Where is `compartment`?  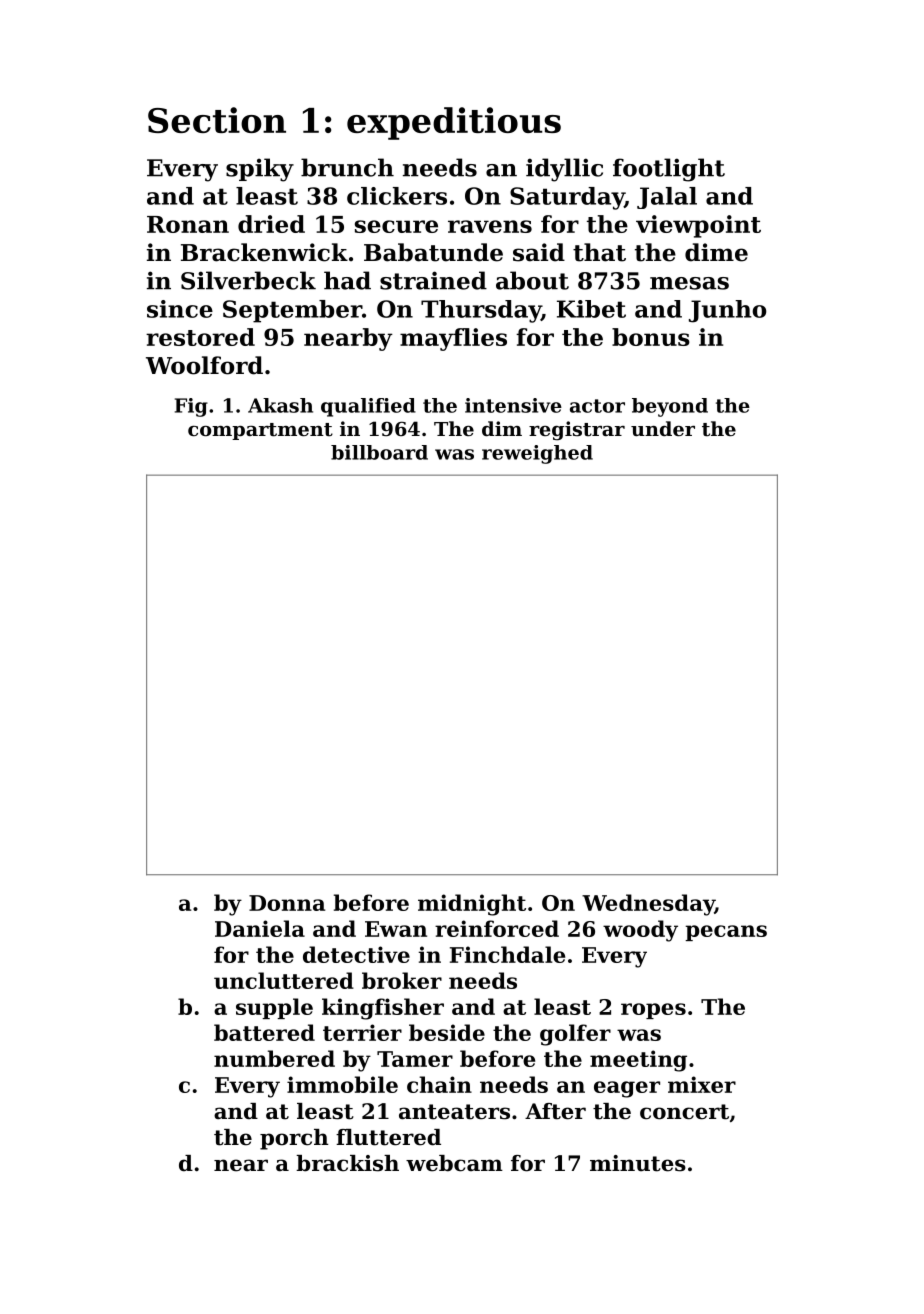
compartment is located at coordinates (260, 431).
